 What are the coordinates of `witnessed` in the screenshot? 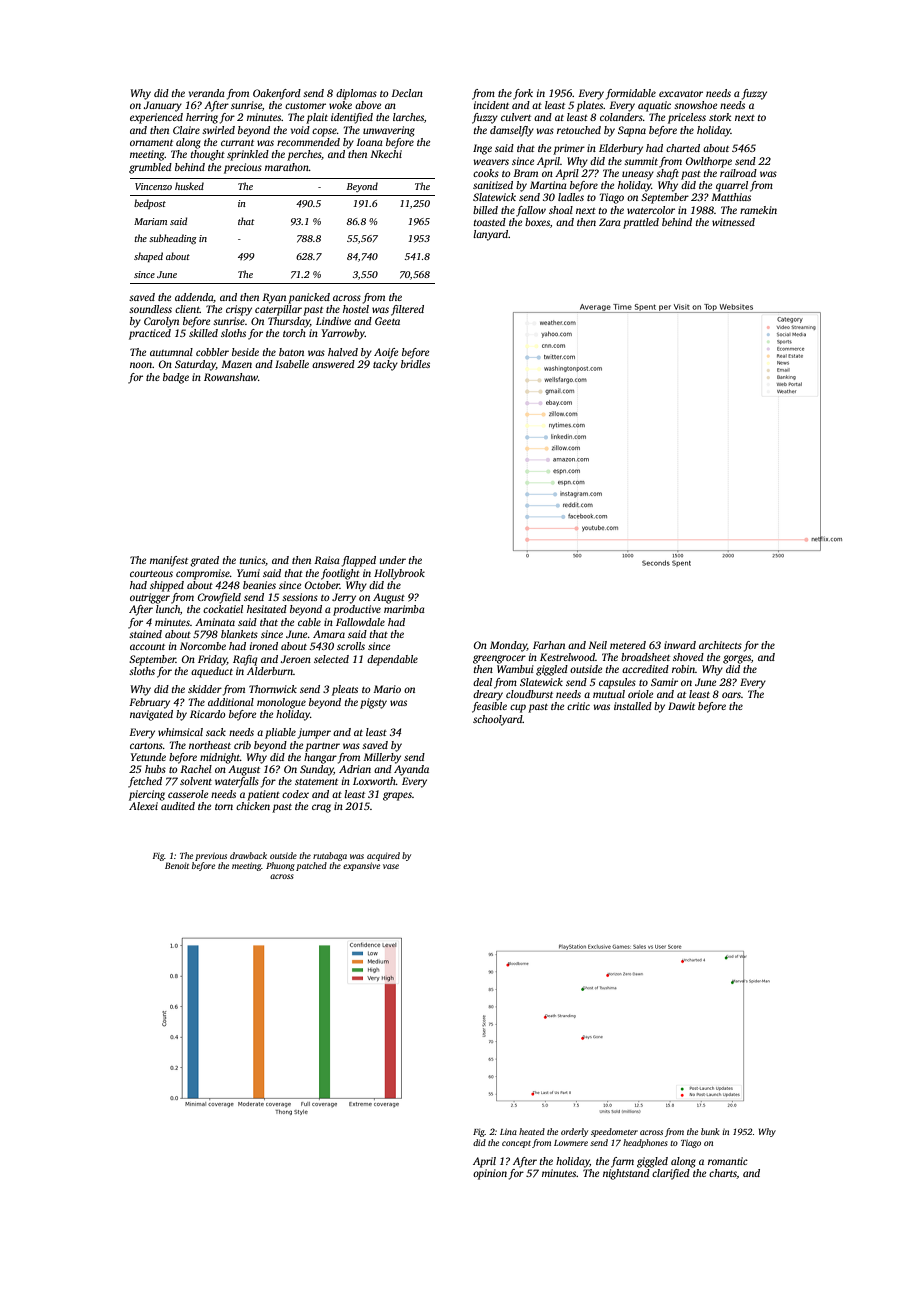 It's located at (733, 222).
